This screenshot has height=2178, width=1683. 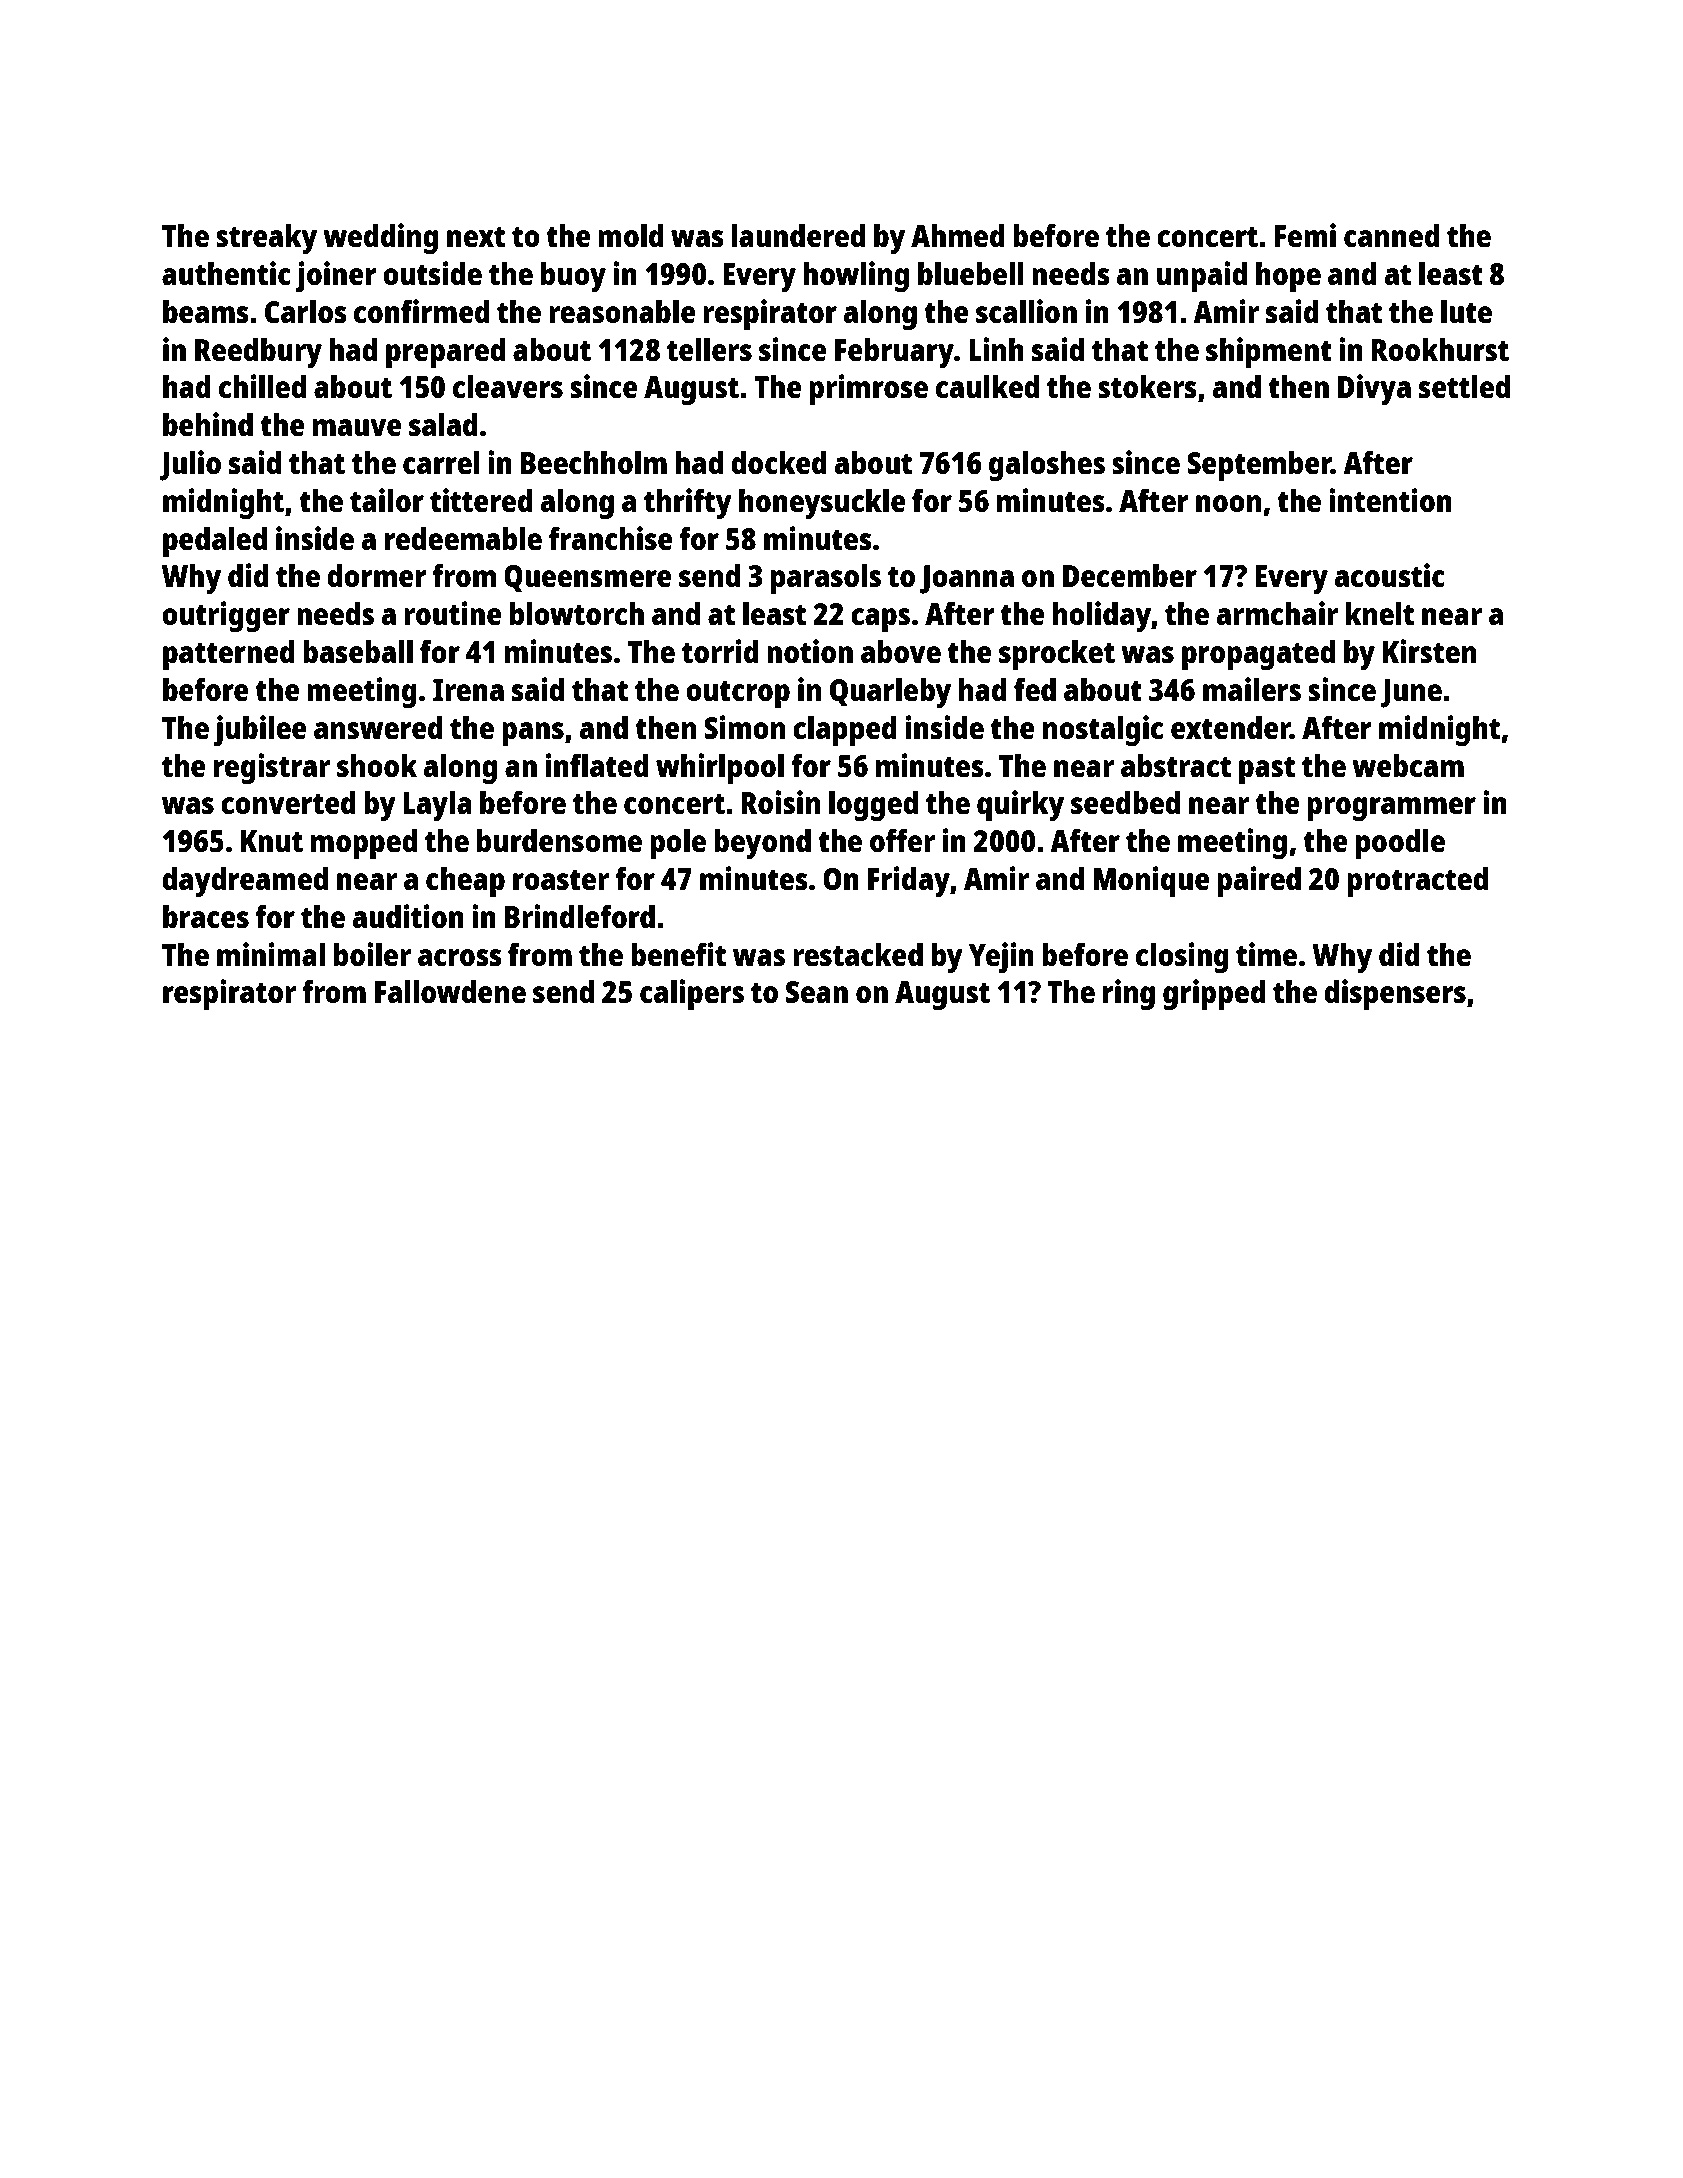 I want to click on outcrop, so click(x=738, y=694).
